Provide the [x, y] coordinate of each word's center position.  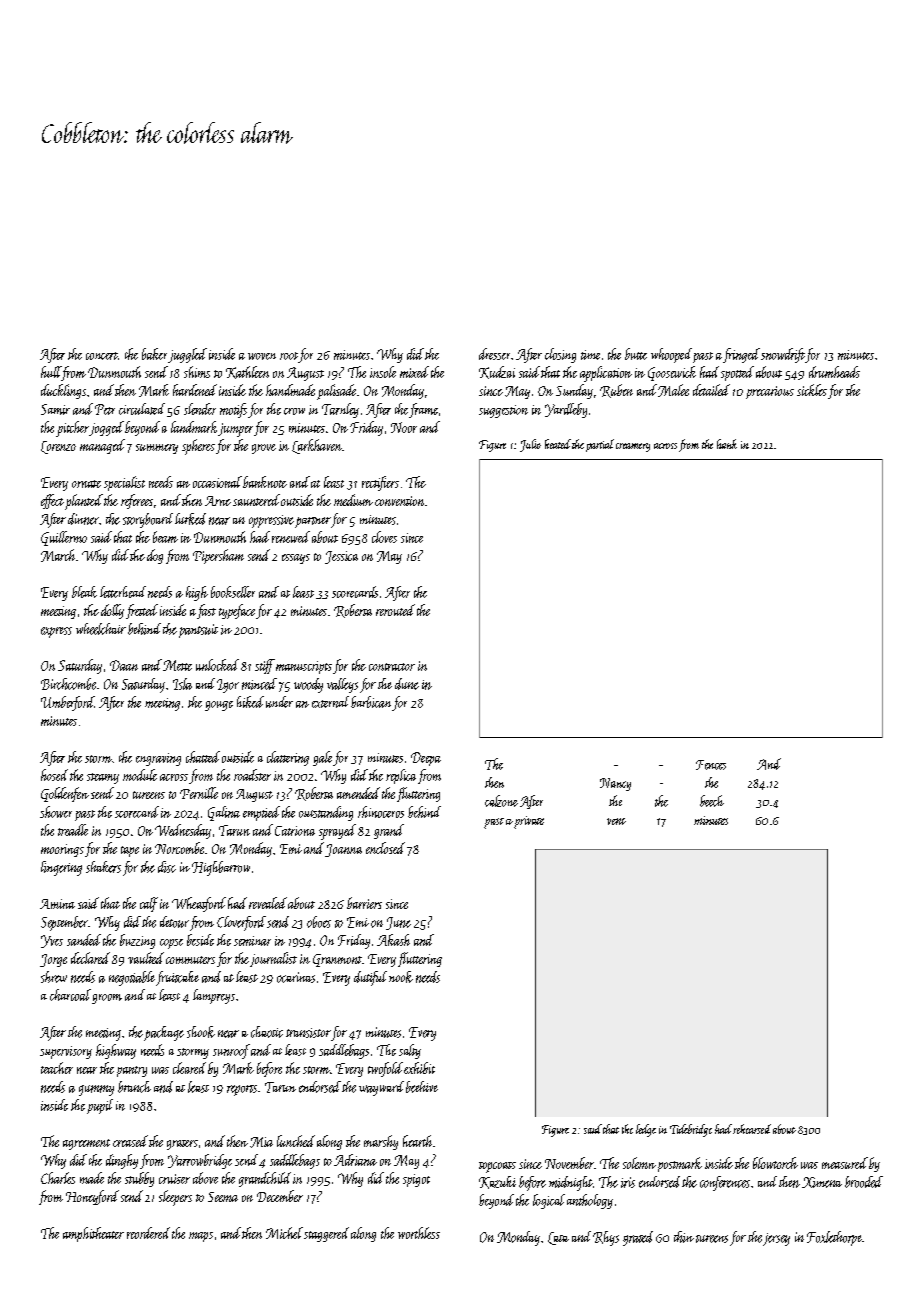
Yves [52, 941]
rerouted [395, 610]
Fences [711, 765]
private [529, 822]
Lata [558, 1238]
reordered [148, 1233]
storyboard [148, 520]
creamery [633, 447]
